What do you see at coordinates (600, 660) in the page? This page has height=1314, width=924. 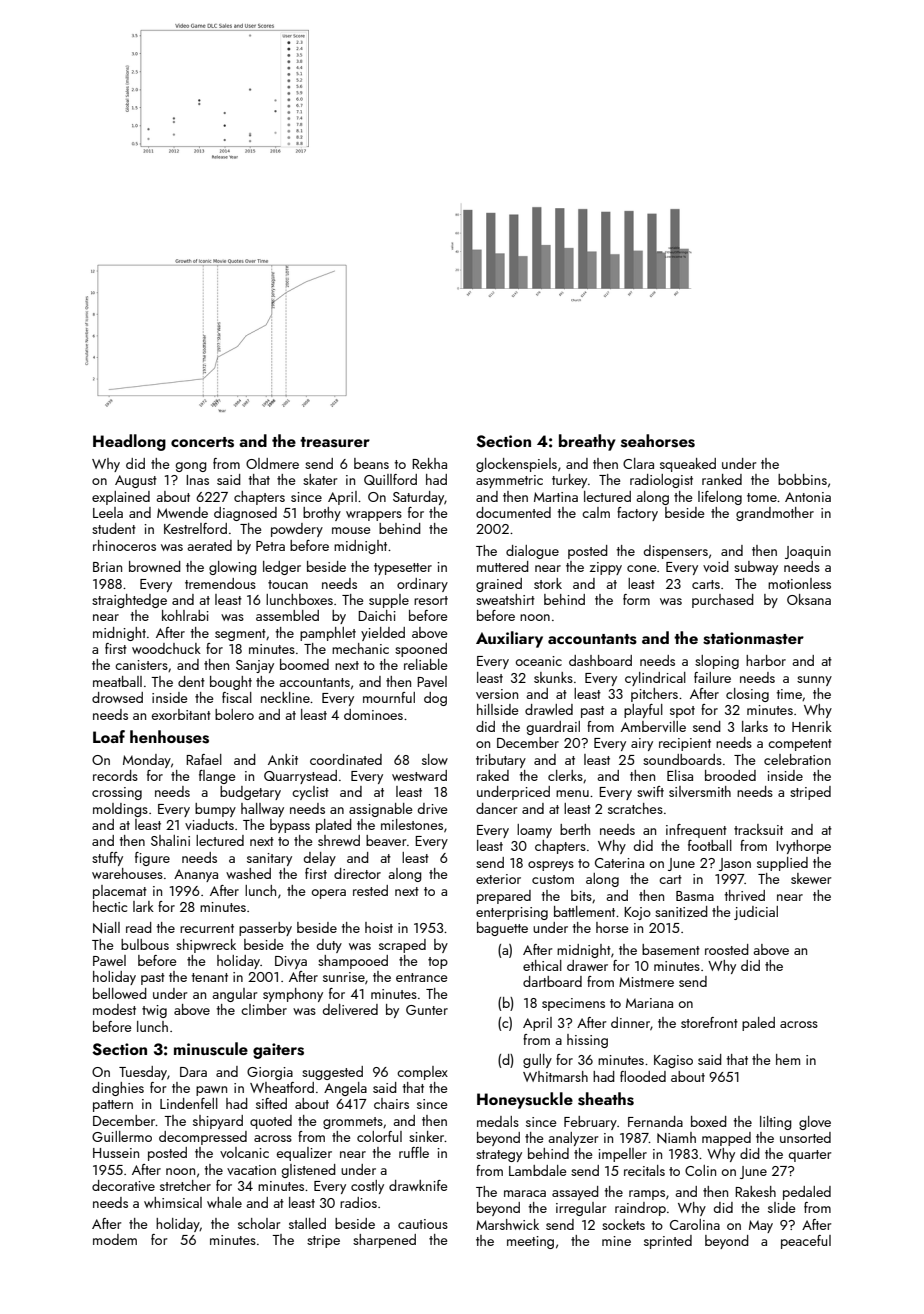 I see `dashboard` at bounding box center [600, 660].
